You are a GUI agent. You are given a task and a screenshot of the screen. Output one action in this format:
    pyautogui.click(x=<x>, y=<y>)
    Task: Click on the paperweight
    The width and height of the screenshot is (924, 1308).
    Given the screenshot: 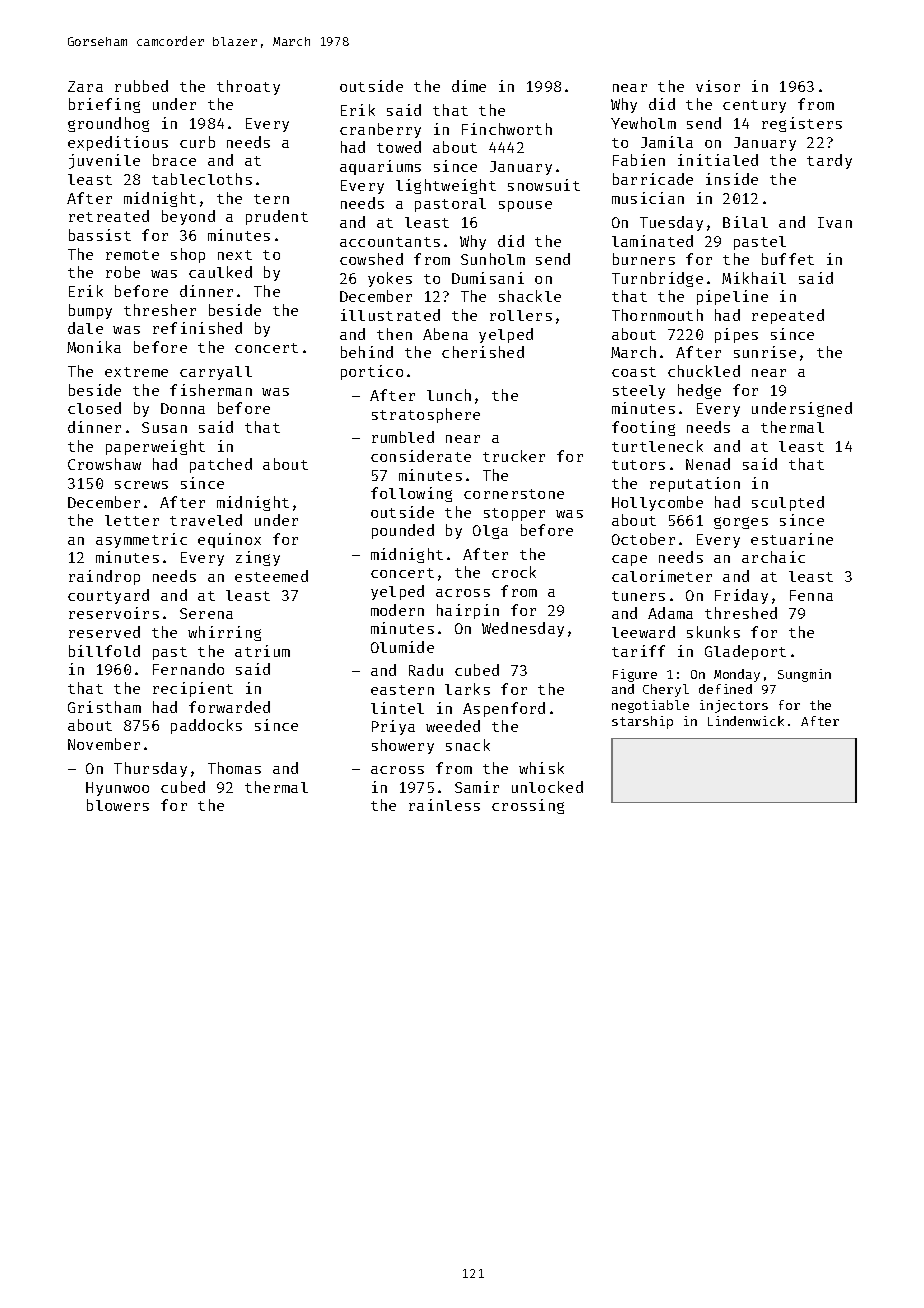 What is the action you would take?
    pyautogui.click(x=155, y=447)
